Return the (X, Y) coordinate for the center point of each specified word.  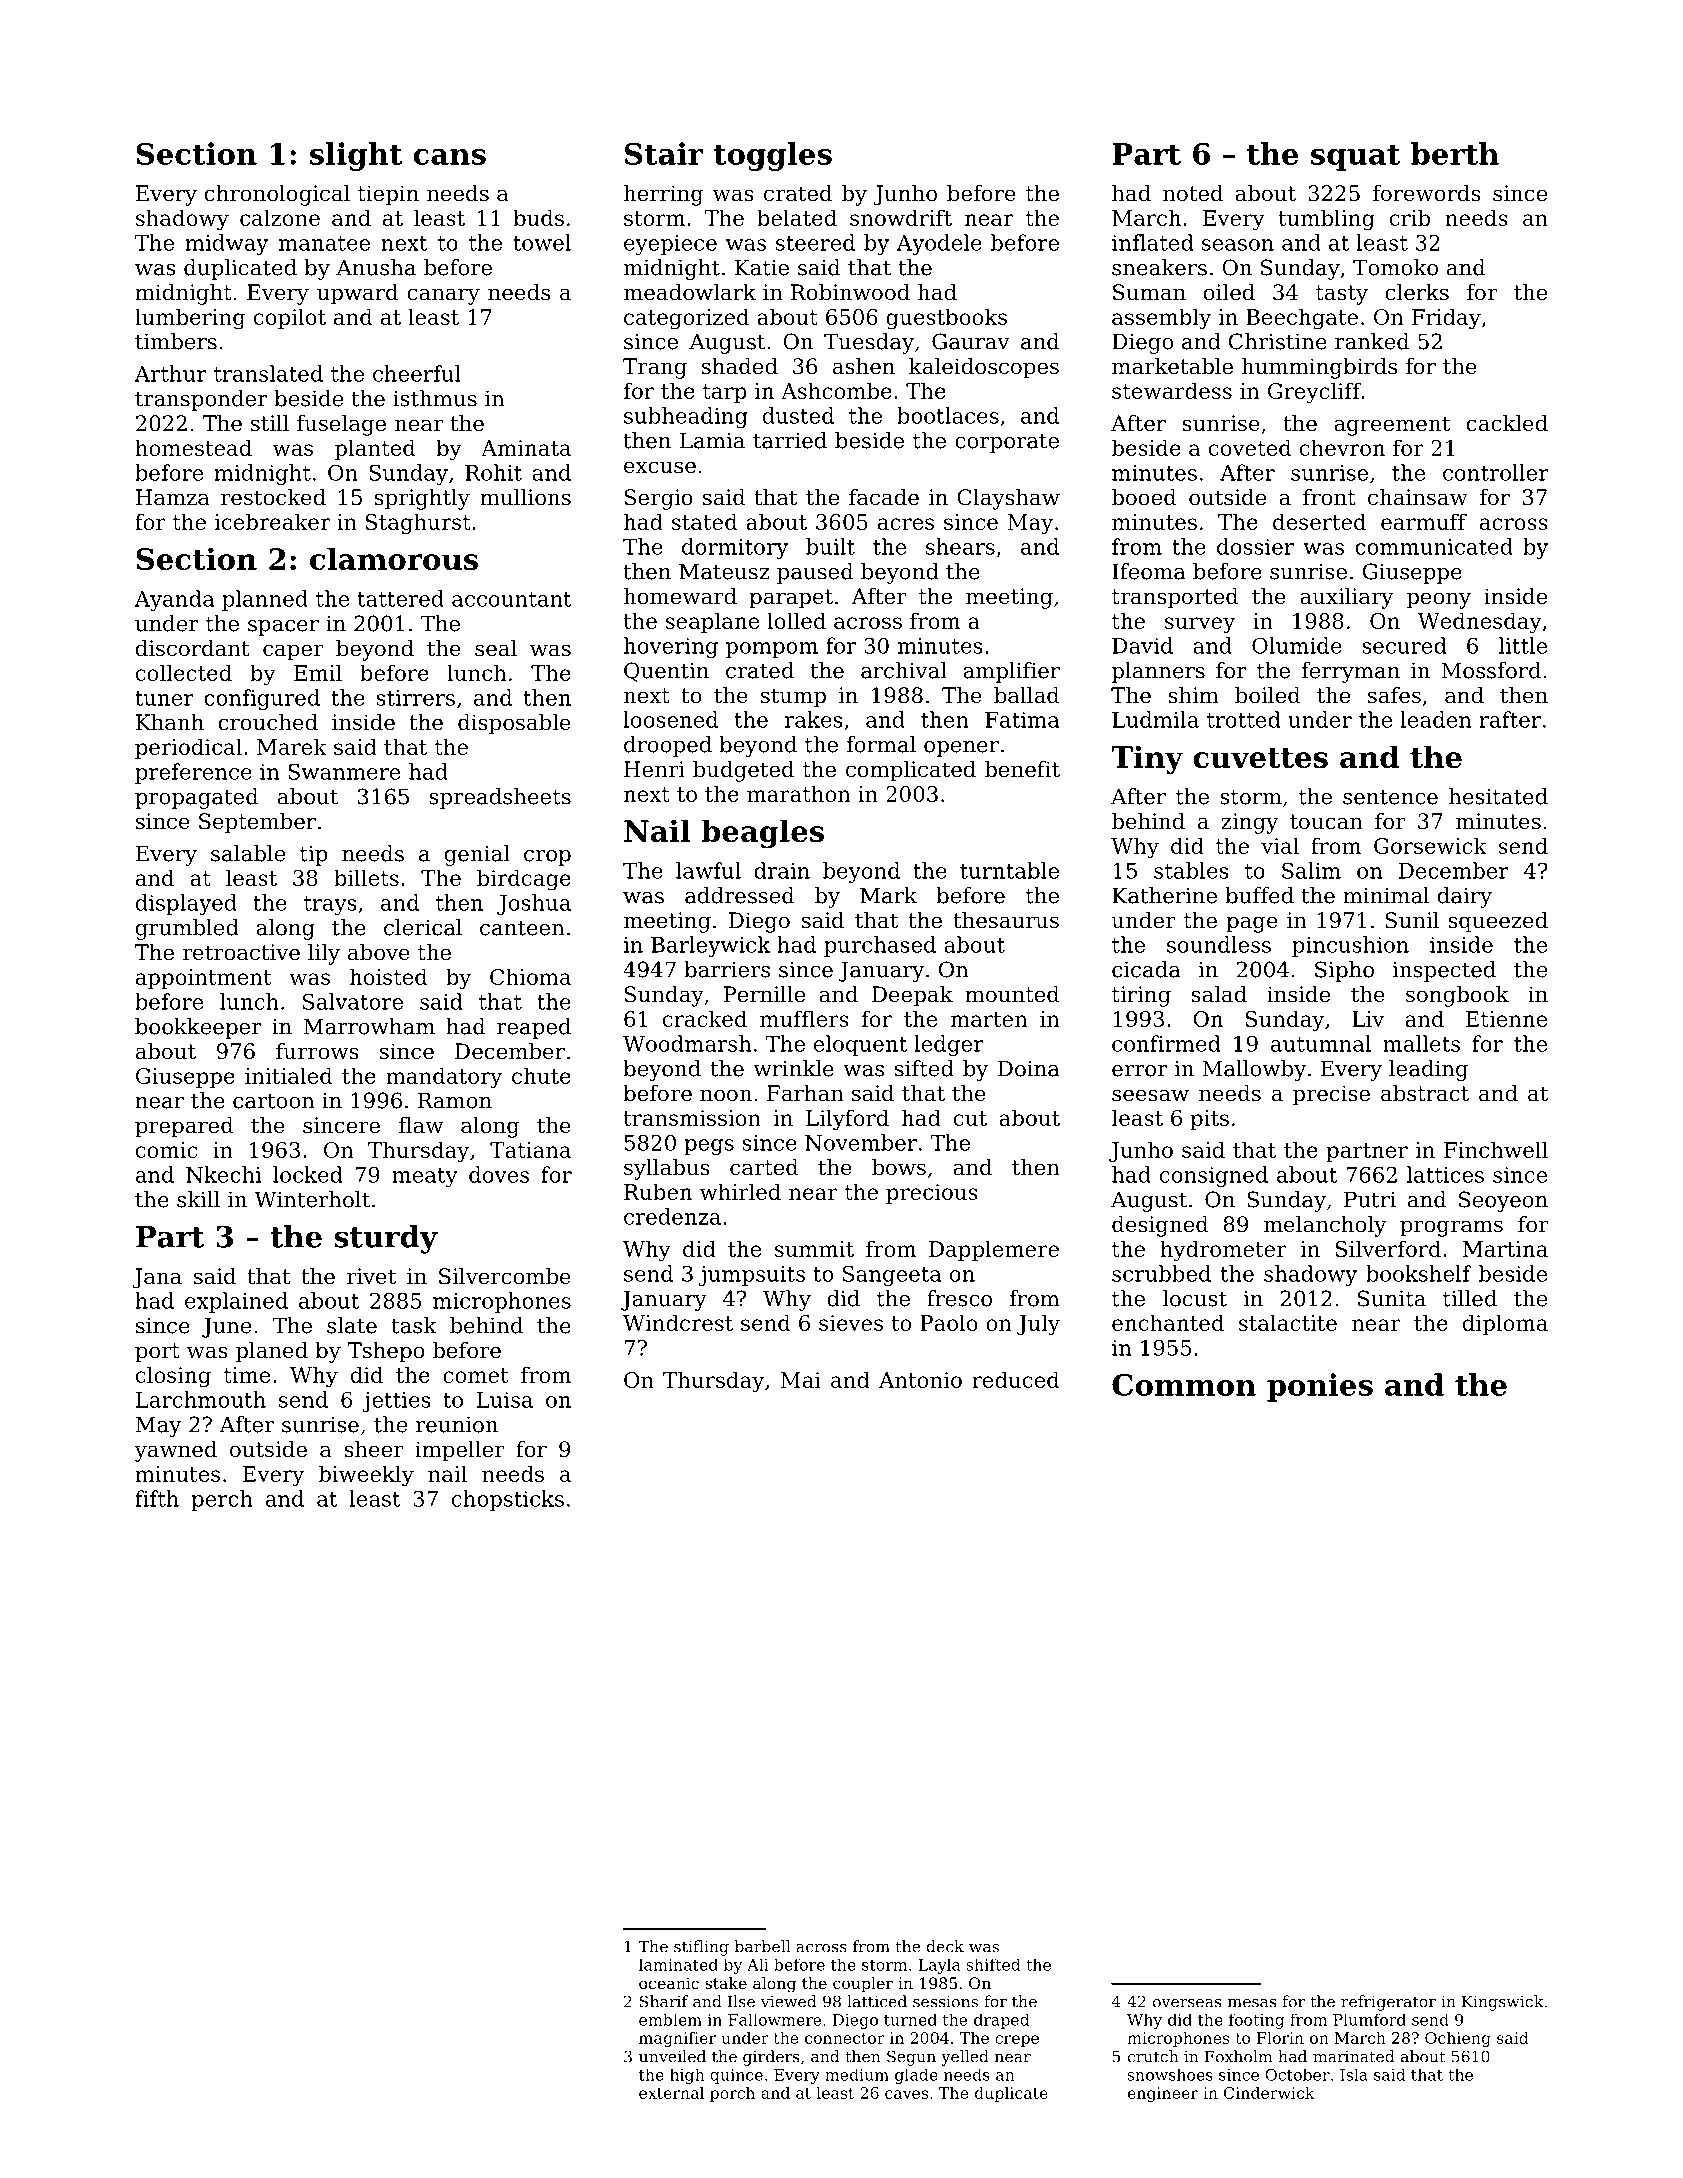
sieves (851, 1323)
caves (906, 2094)
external (671, 2093)
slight (356, 156)
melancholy (1325, 1226)
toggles (772, 156)
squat (1355, 157)
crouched (268, 722)
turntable (1009, 870)
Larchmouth (201, 1399)
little (1523, 645)
